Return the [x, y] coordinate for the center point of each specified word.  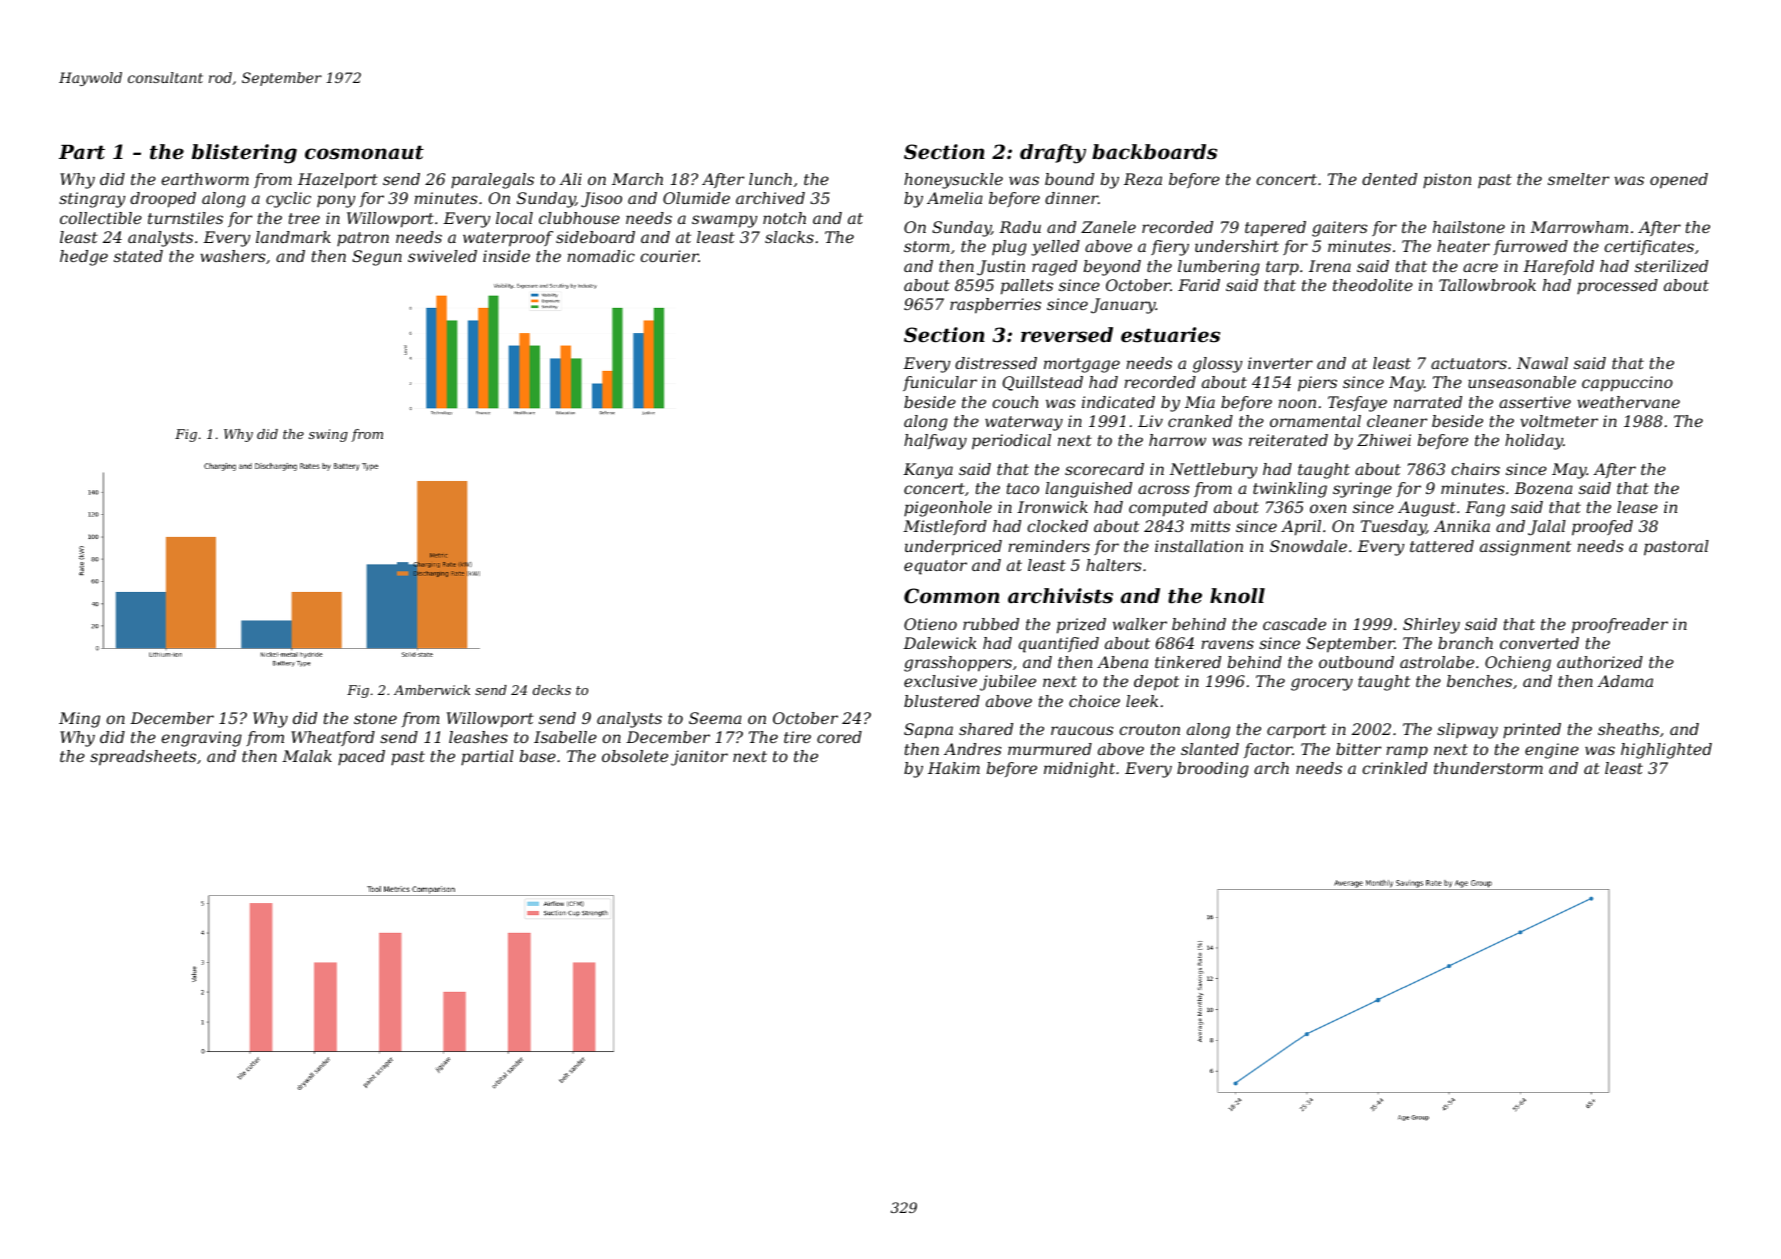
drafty [1053, 154]
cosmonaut [364, 152]
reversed [1067, 335]
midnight [1079, 770]
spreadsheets [143, 758]
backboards [1154, 152]
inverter [1280, 363]
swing [328, 435]
